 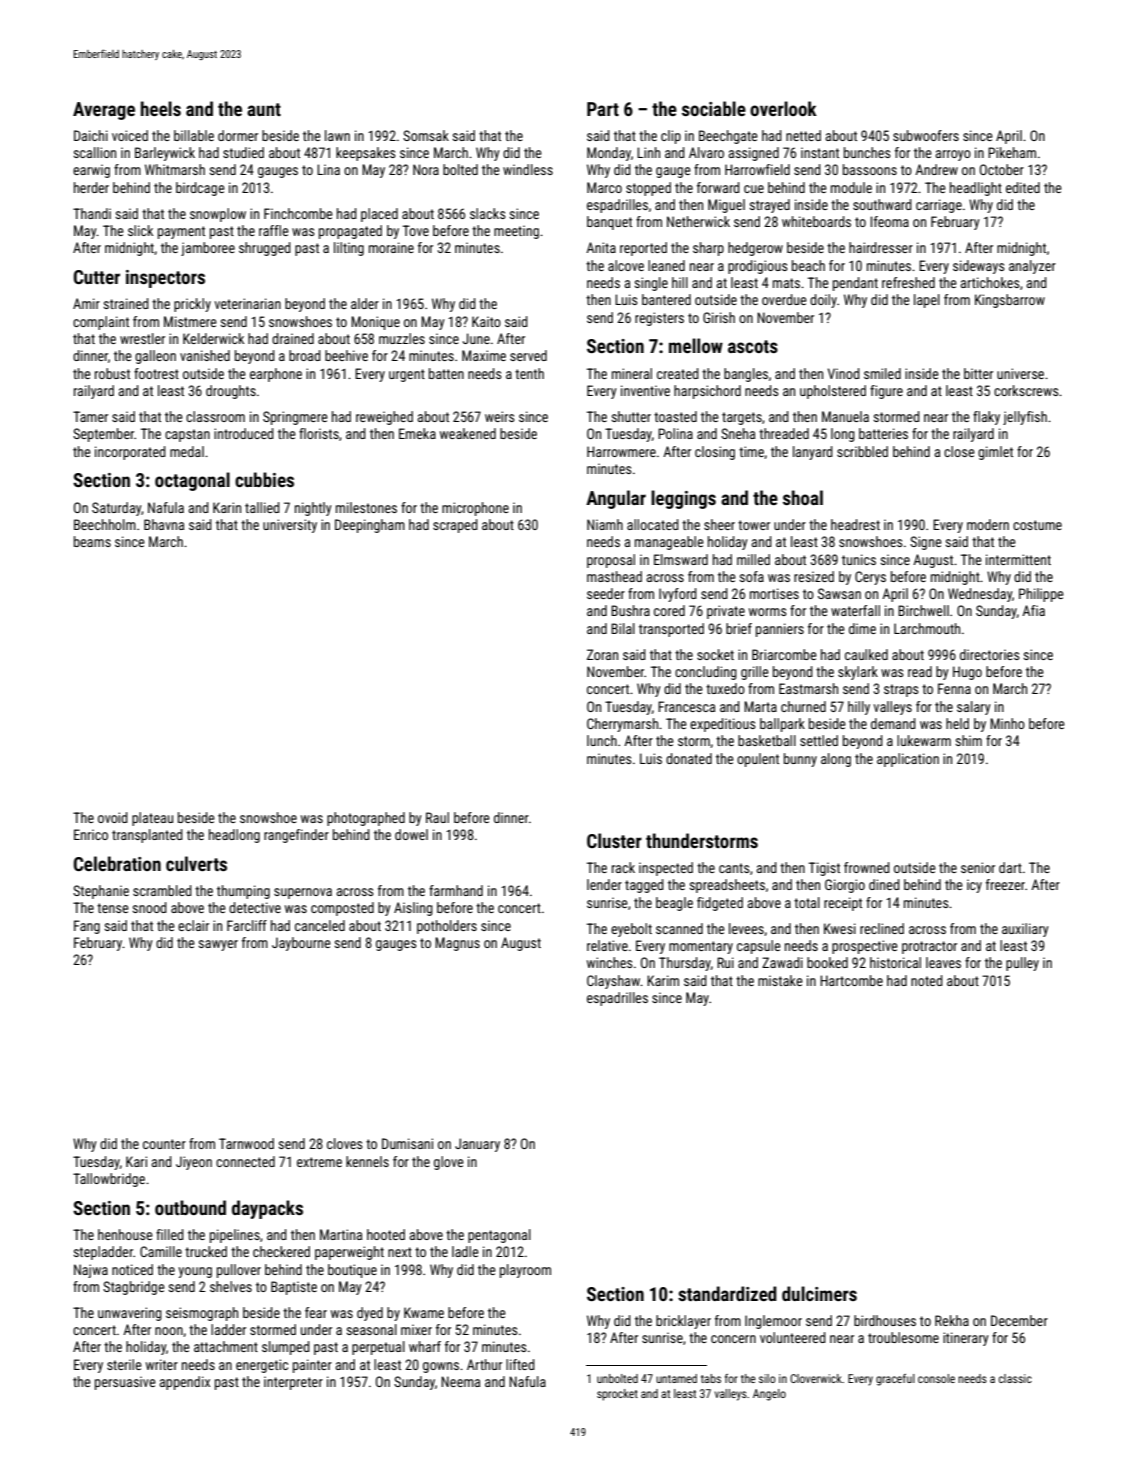 What do you see at coordinates (87, 927) in the screenshot?
I see `Fang` at bounding box center [87, 927].
